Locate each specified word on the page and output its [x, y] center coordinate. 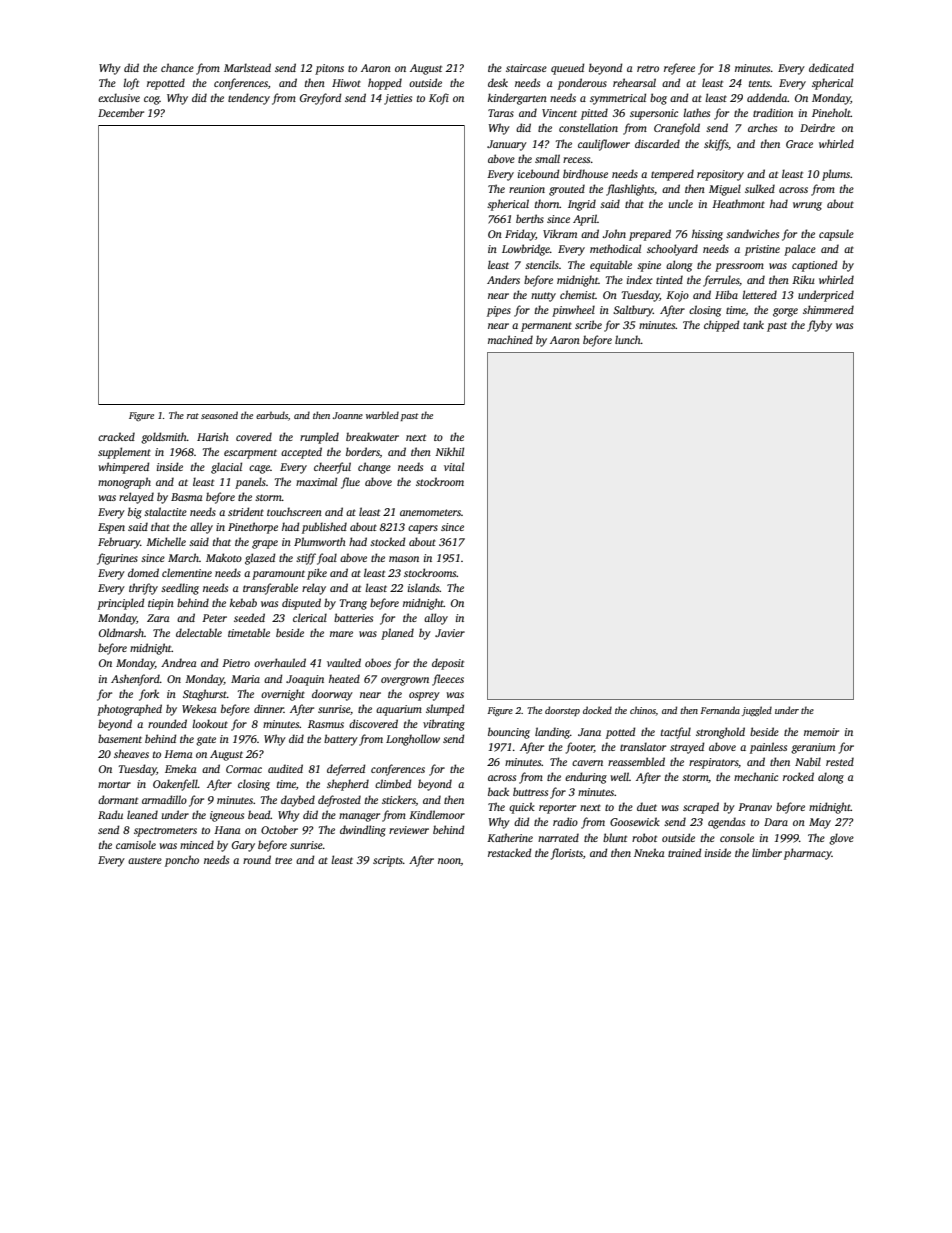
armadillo [164, 799]
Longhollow [413, 740]
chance [177, 67]
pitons [329, 69]
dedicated [831, 67]
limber [767, 852]
